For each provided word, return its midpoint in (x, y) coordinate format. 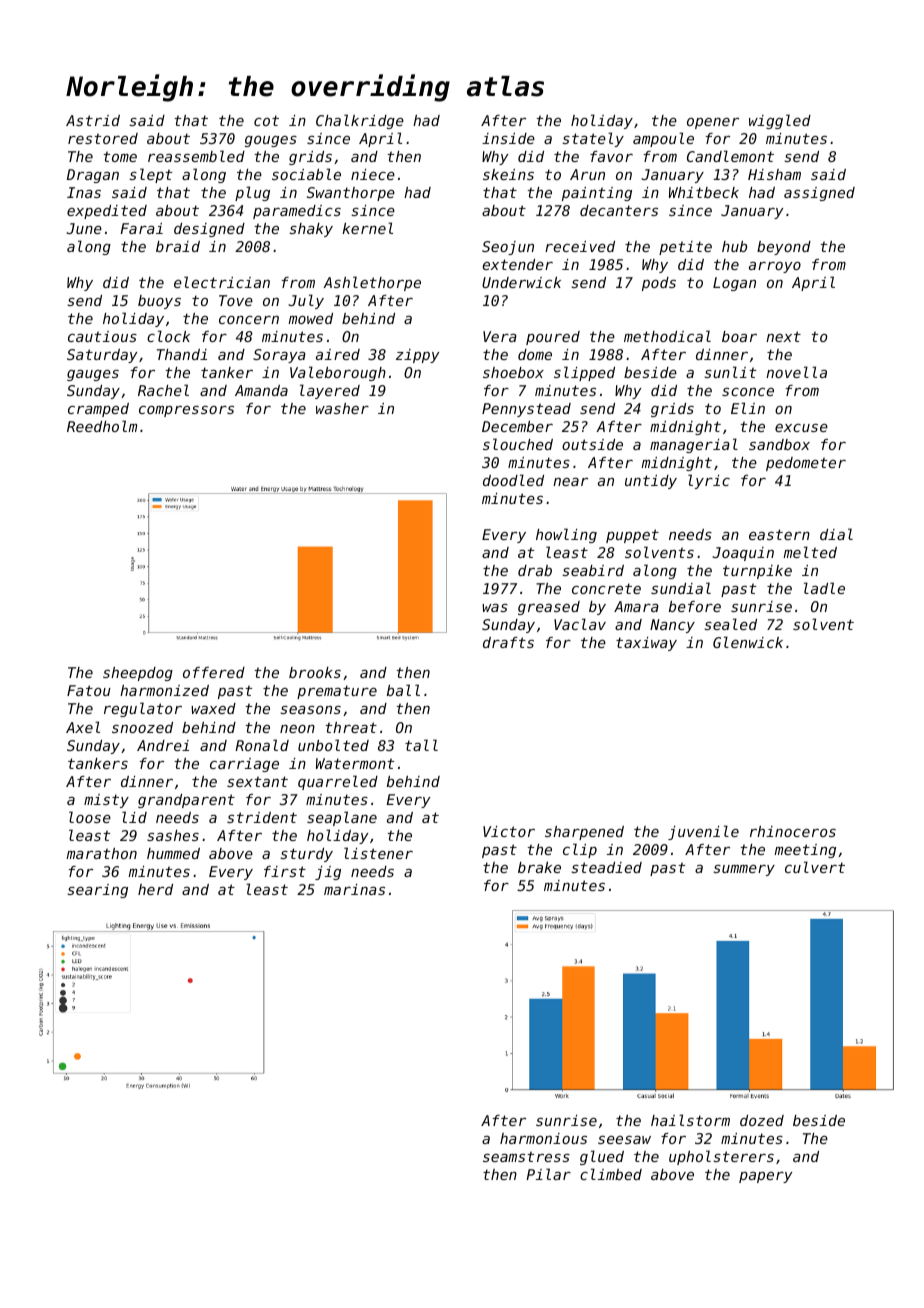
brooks (315, 672)
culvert (815, 867)
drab (535, 570)
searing (97, 891)
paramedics (297, 212)
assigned (819, 194)
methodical (667, 336)
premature (337, 692)
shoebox (513, 372)
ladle (824, 588)
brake (539, 867)
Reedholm (102, 426)
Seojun (508, 248)
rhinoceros (793, 831)
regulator (143, 709)
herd (155, 889)
